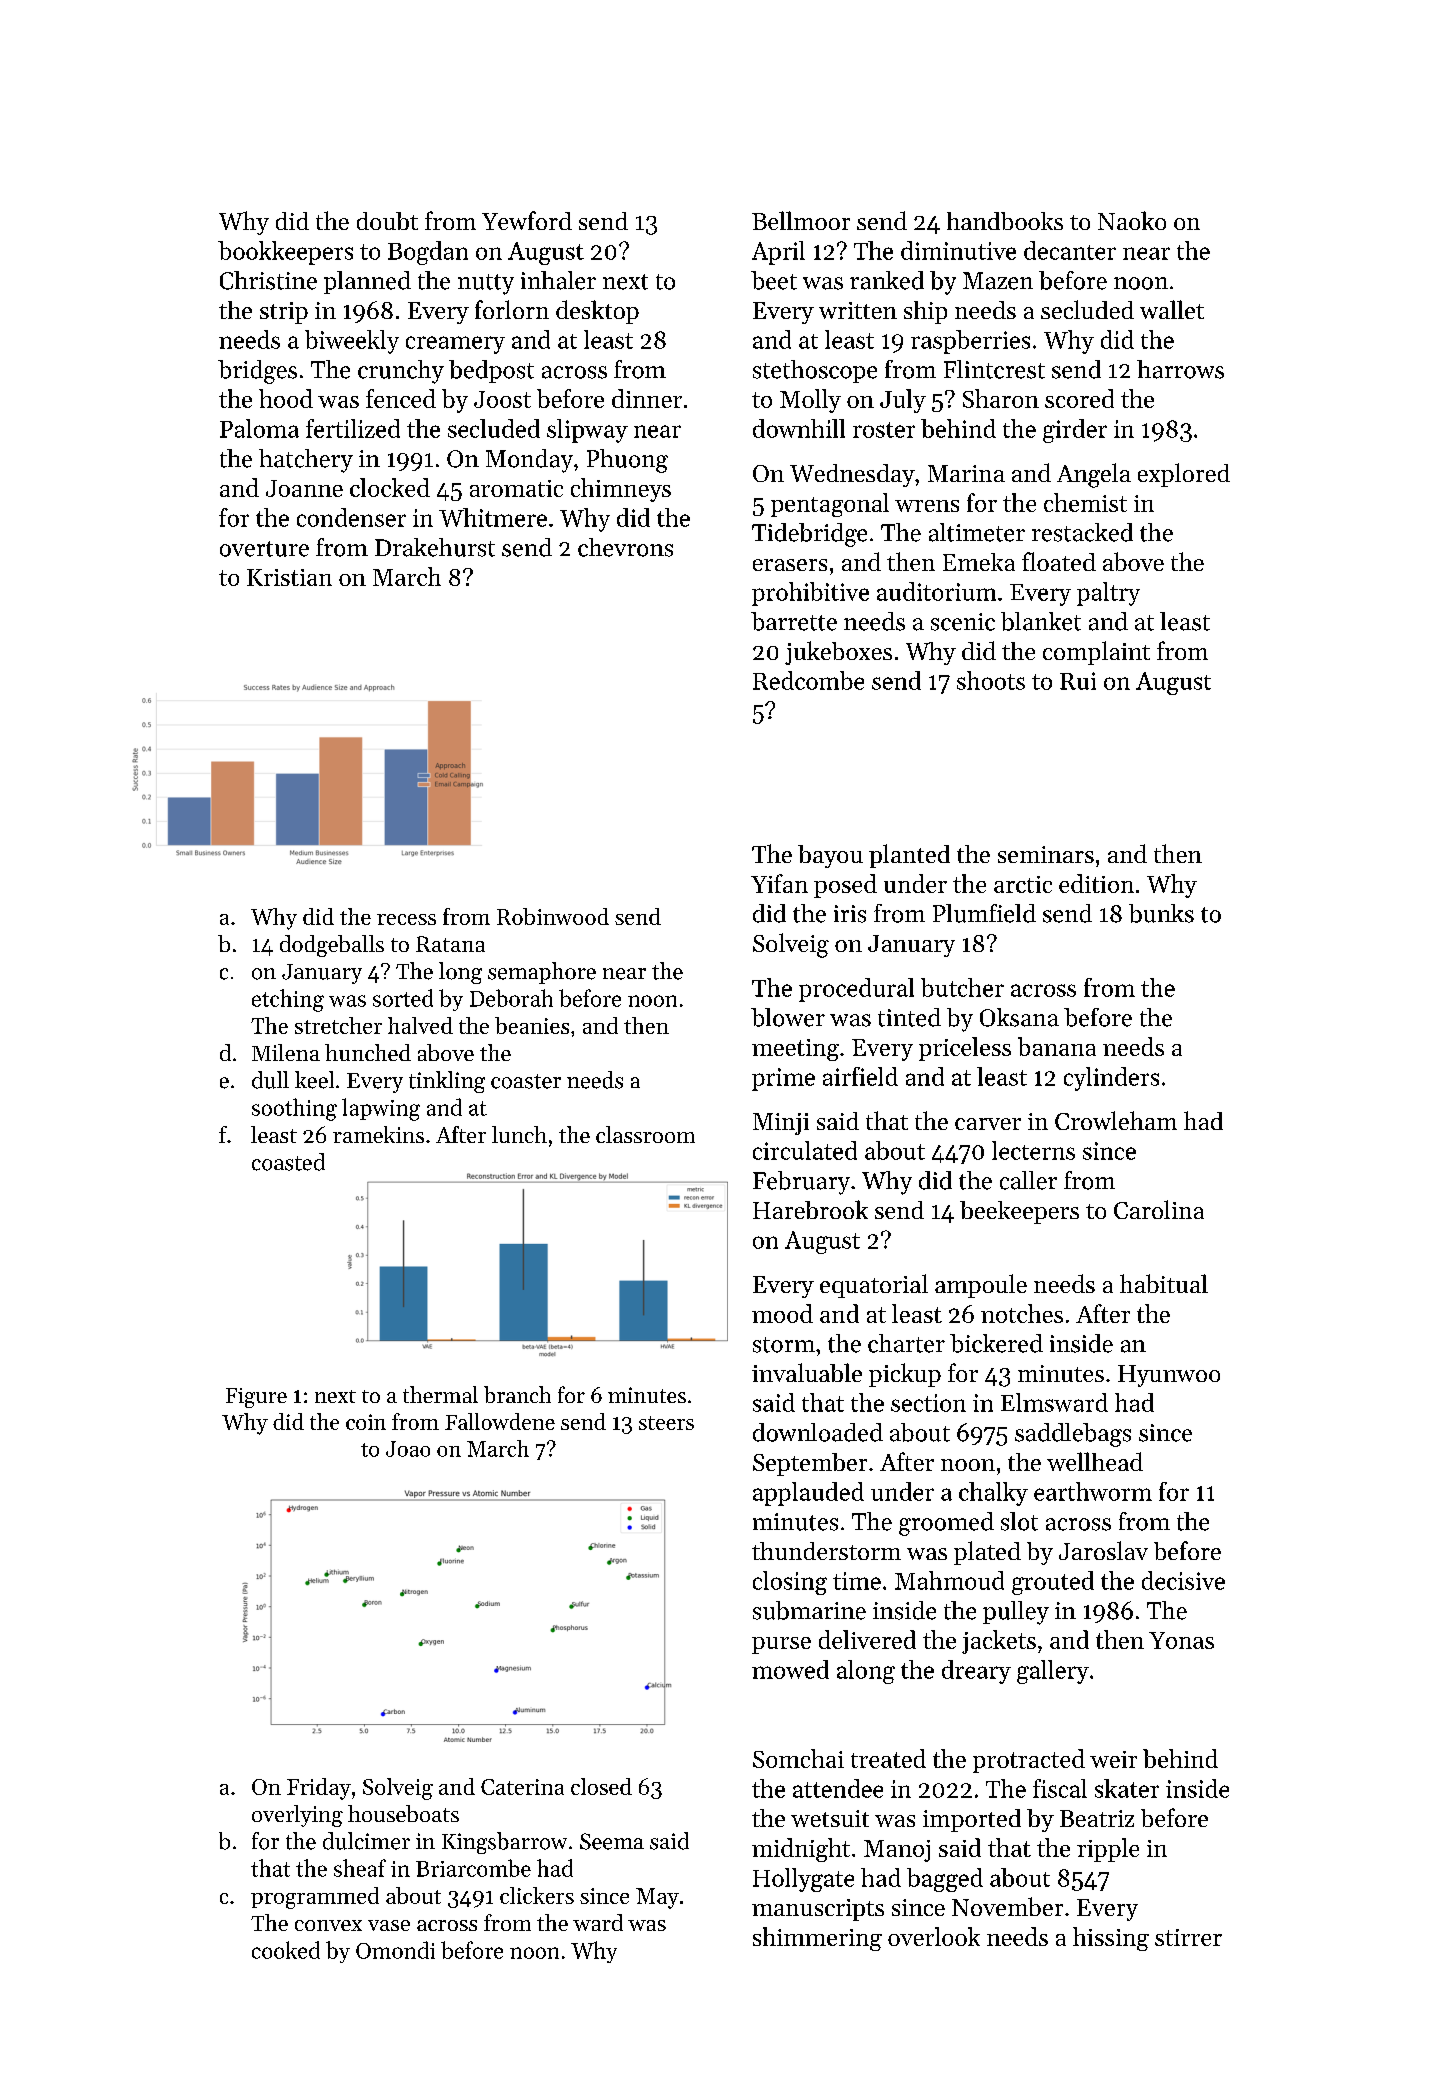  I want to click on bickered, so click(996, 1343).
